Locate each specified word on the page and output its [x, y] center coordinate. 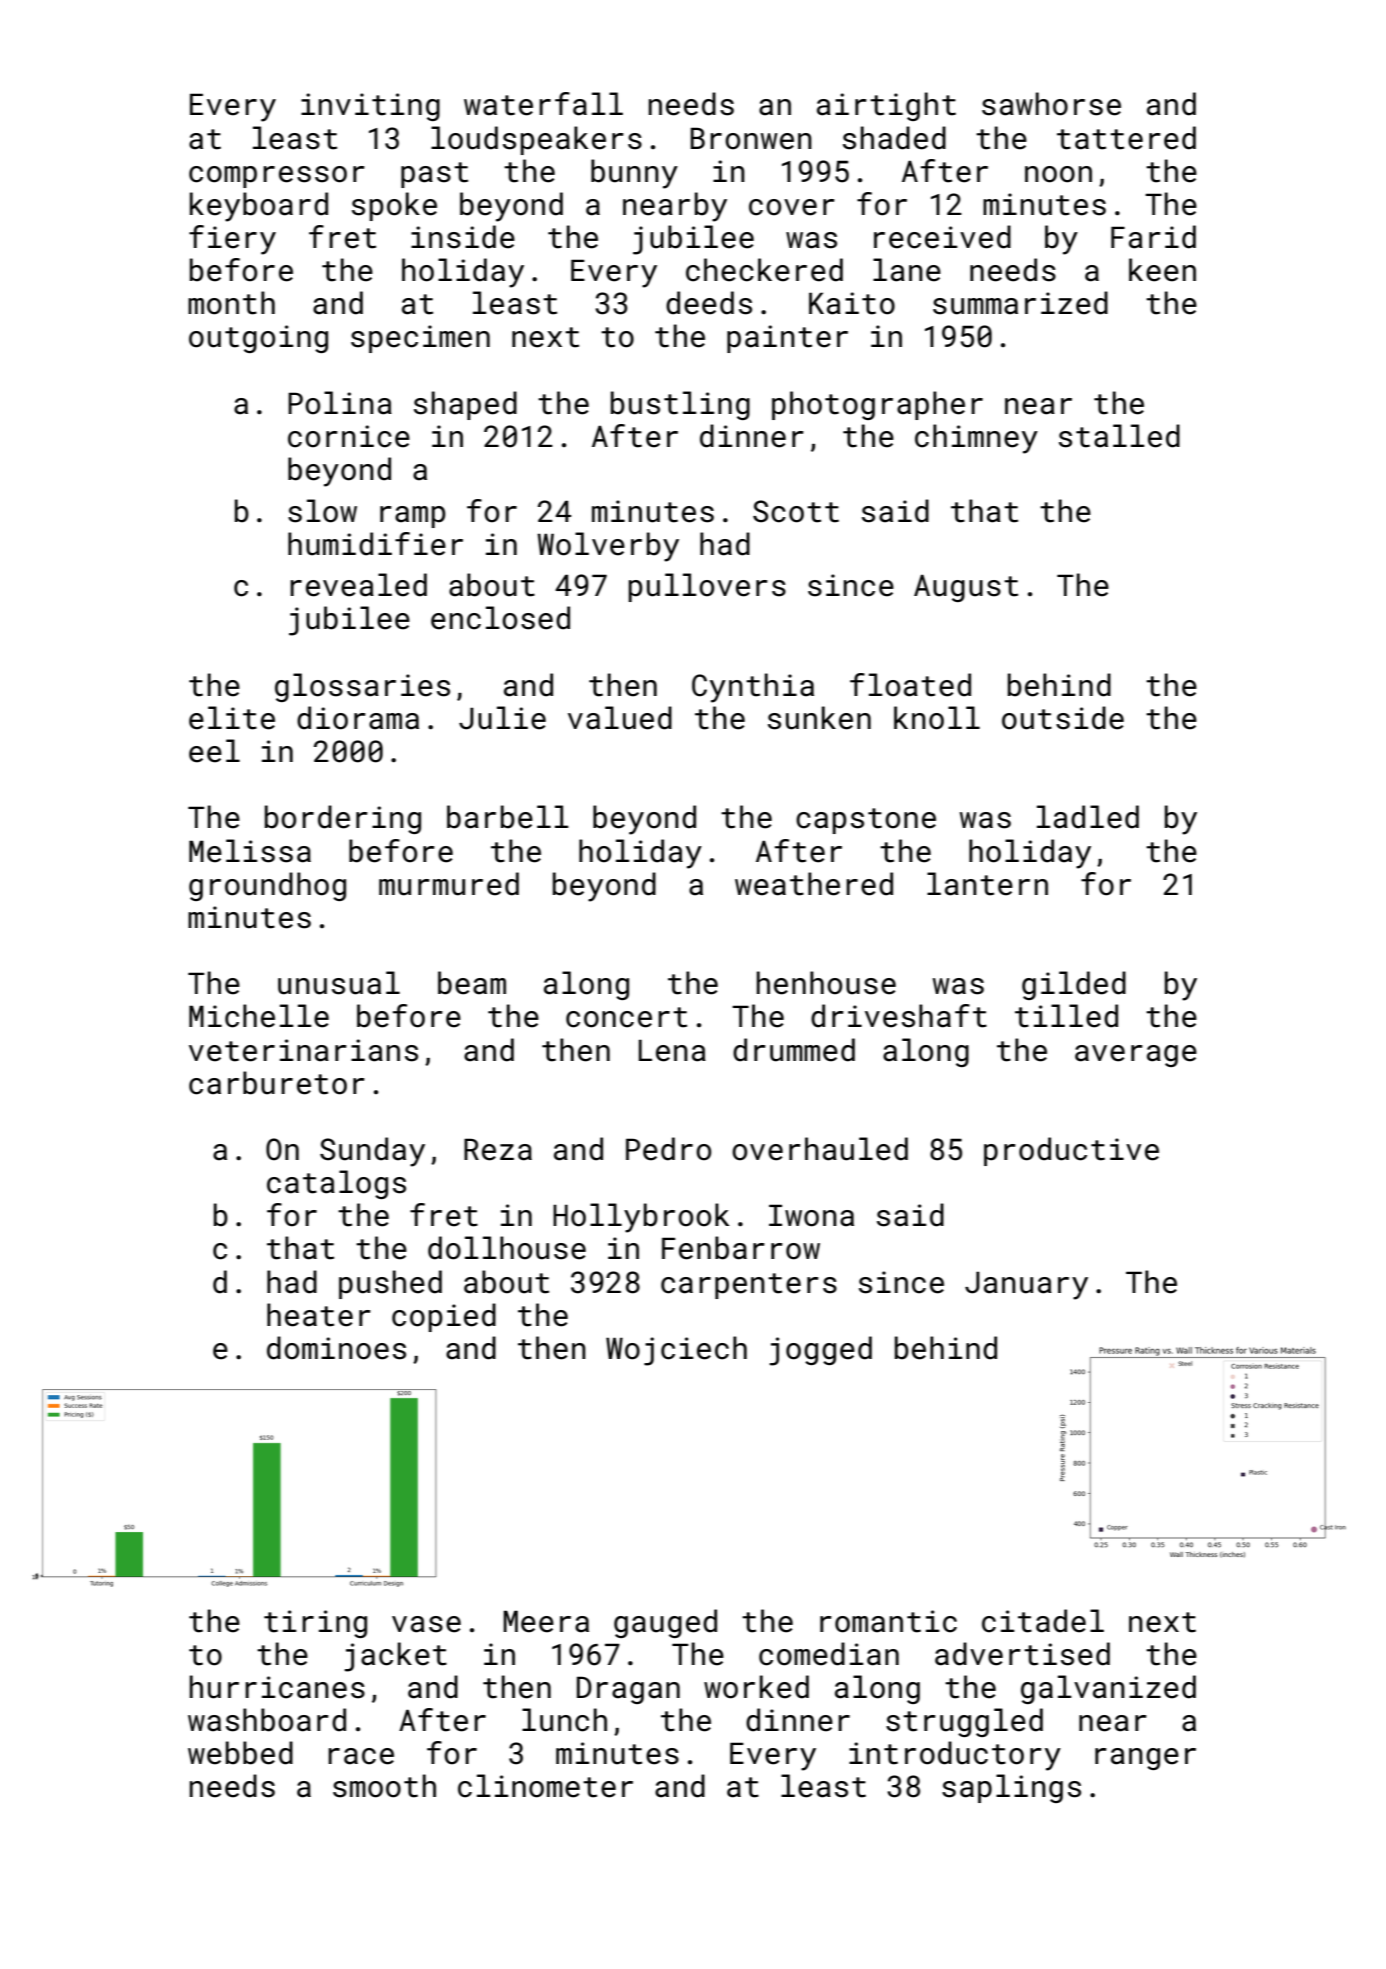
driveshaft [899, 1016]
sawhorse [1051, 104]
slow [322, 511]
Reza [498, 1149]
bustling [680, 405]
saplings [1011, 1788]
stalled [1119, 436]
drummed [794, 1050]
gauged [665, 1623]
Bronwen [751, 138]
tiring [315, 1624]
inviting [370, 107]
